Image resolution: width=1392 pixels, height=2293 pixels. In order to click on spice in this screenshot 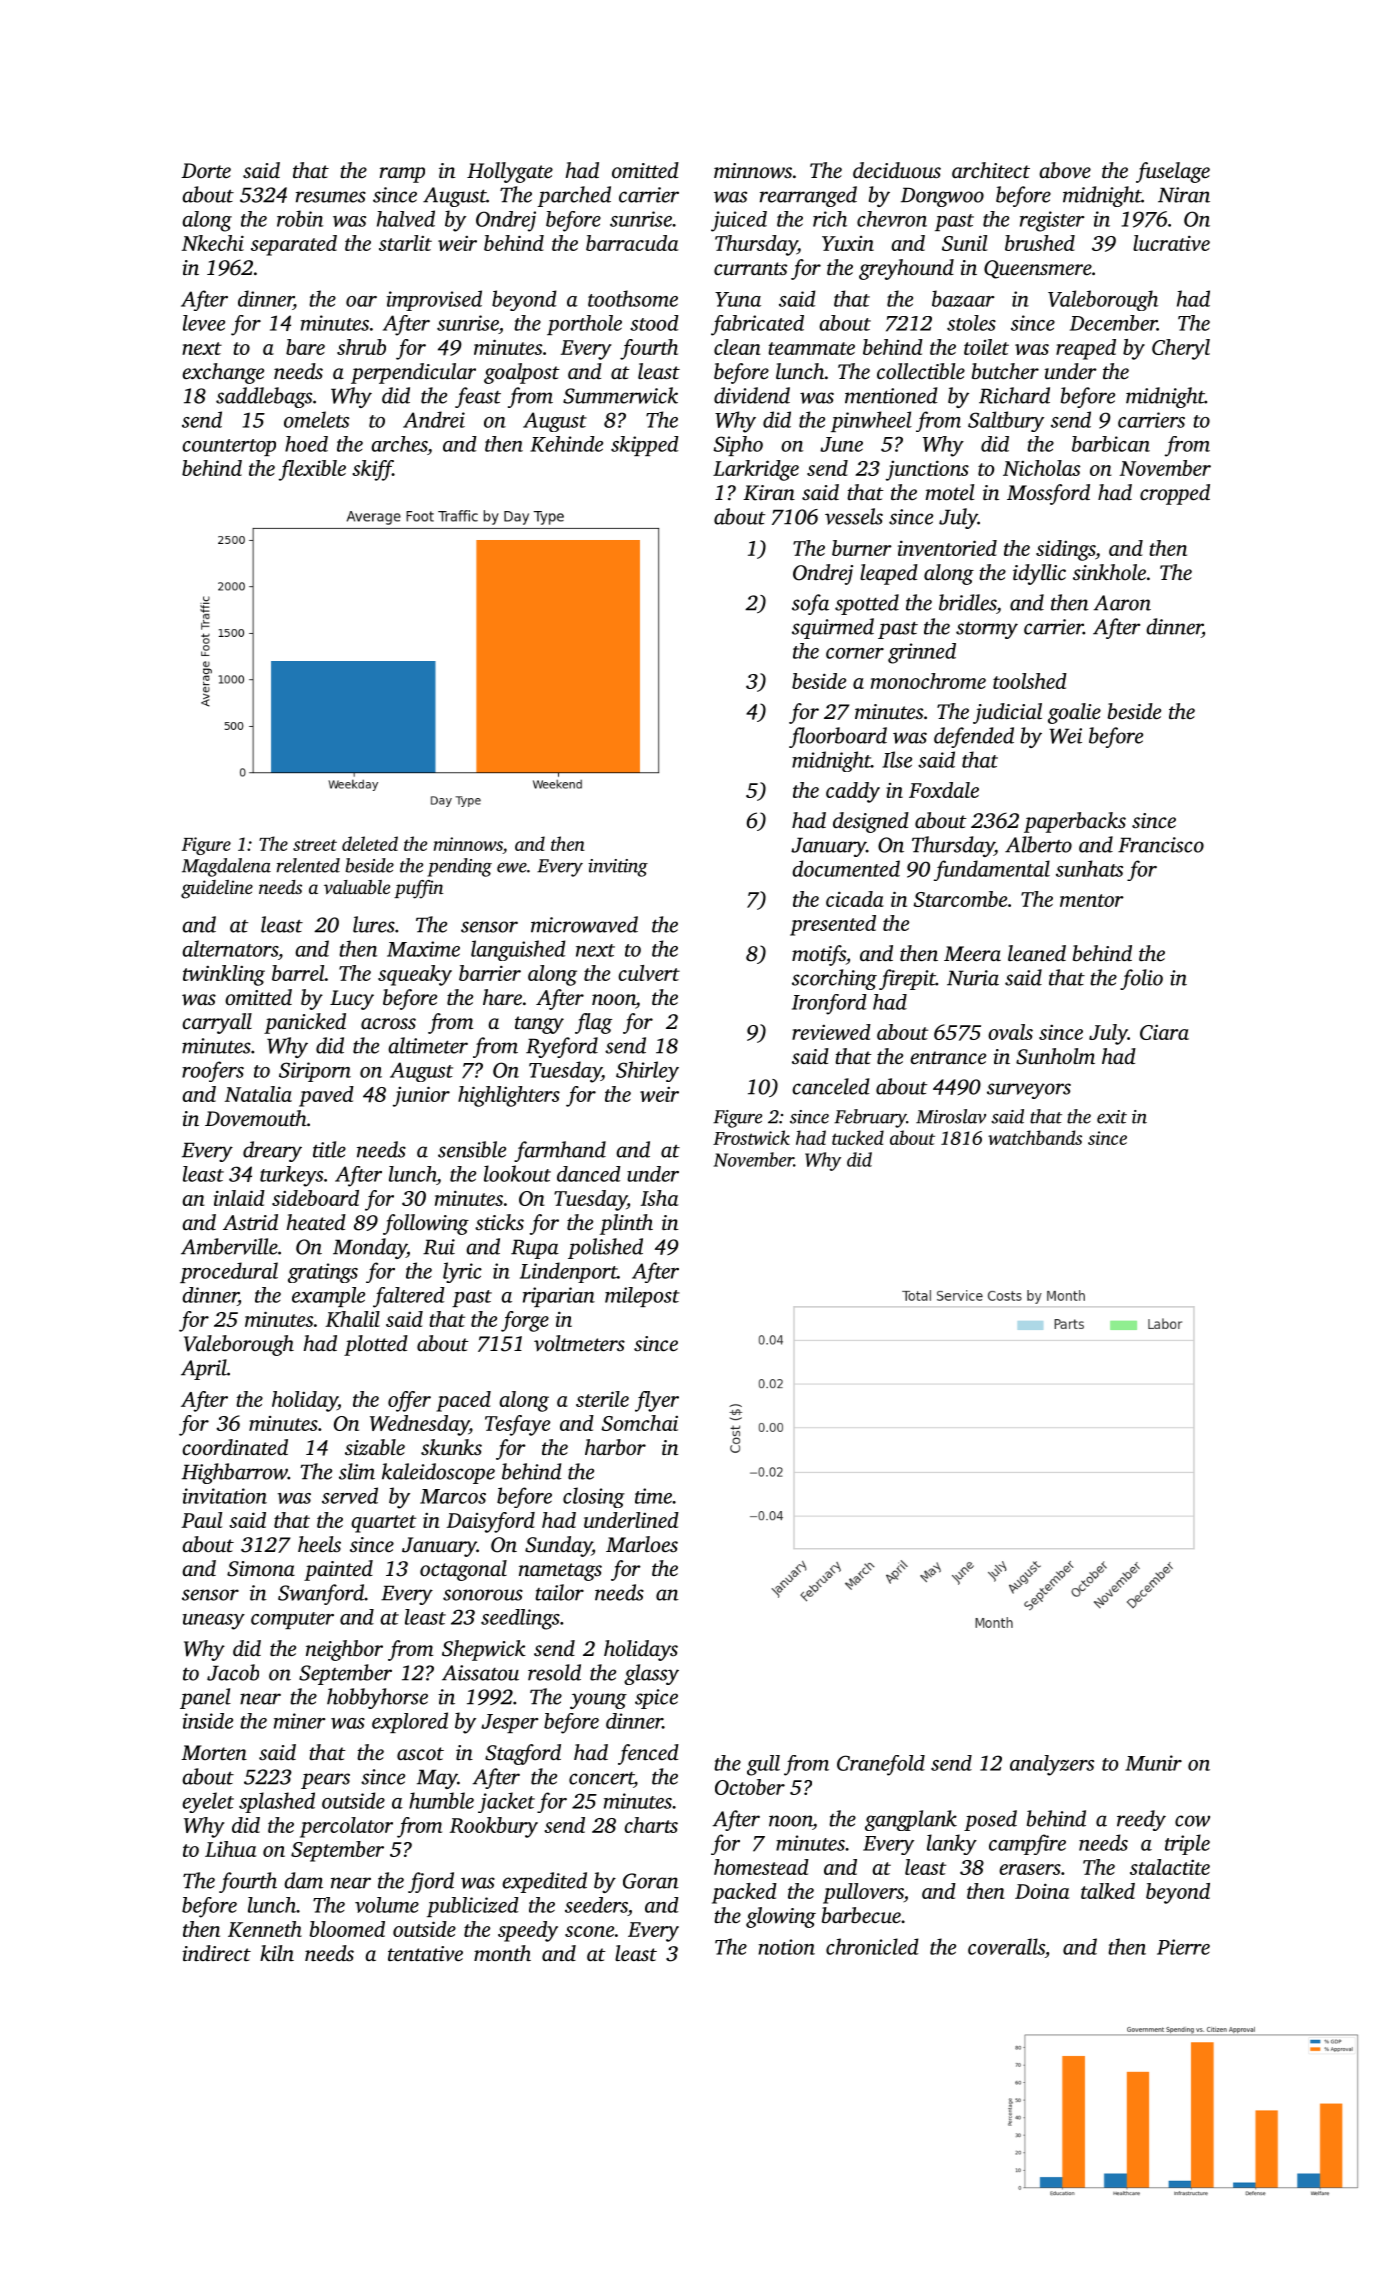, I will do `click(656, 1699)`.
